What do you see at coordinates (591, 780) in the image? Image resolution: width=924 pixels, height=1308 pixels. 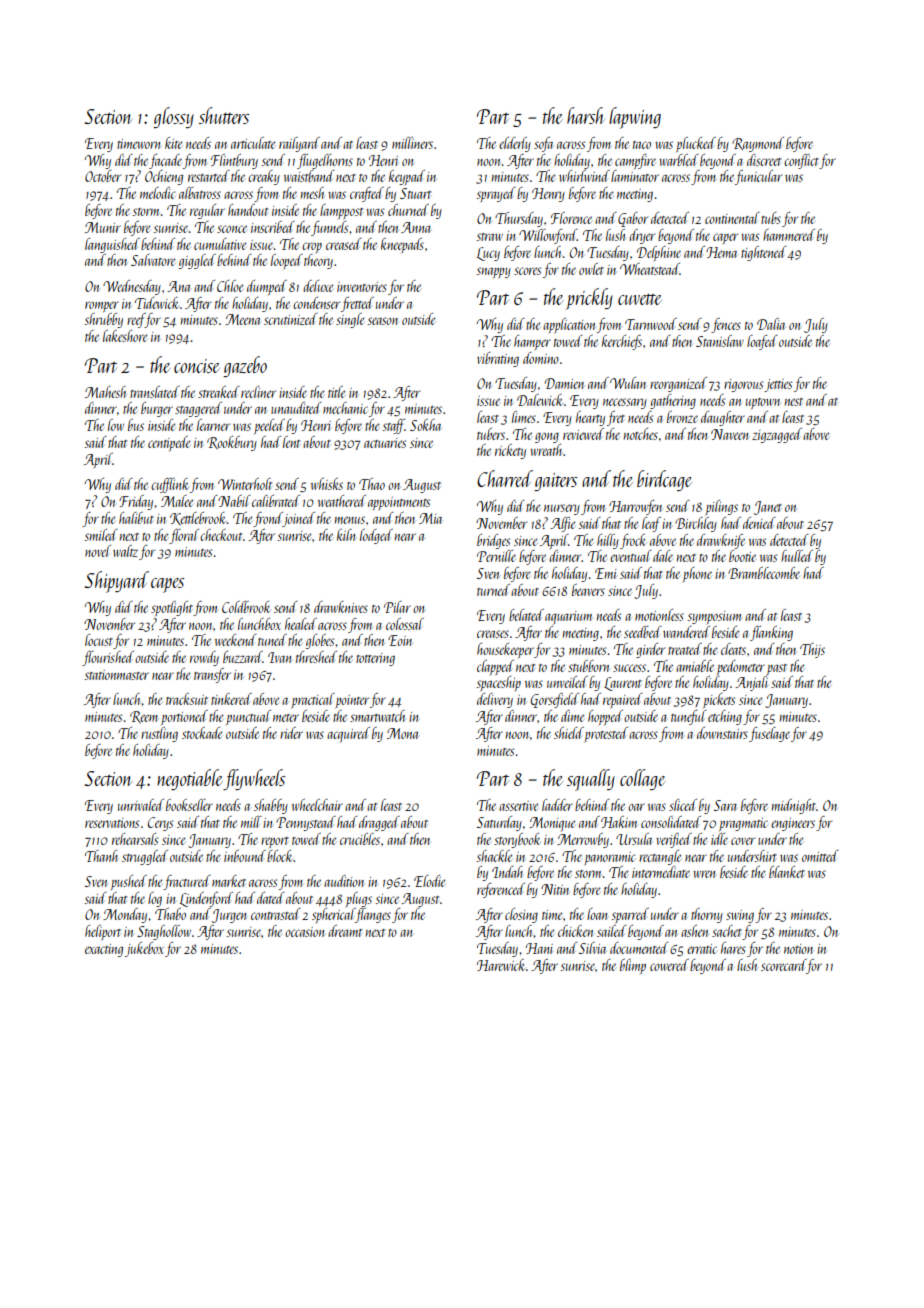 I see `squally` at bounding box center [591, 780].
